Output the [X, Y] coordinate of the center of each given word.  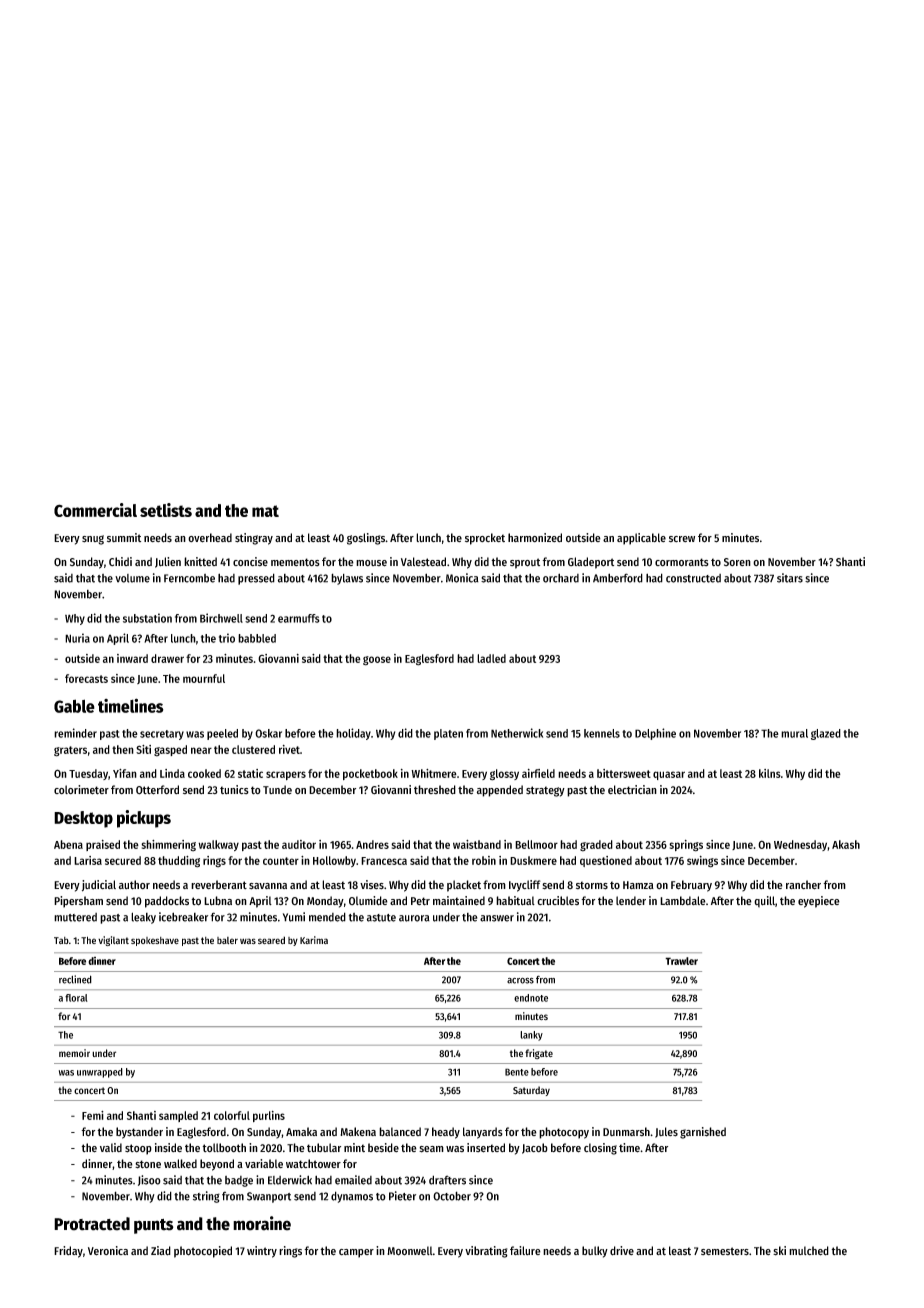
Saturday [531, 1091]
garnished [703, 1133]
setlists [166, 510]
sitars [790, 578]
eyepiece [819, 902]
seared [271, 940]
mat [265, 511]
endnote [531, 998]
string [206, 1197]
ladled [491, 658]
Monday [325, 902]
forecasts [86, 678]
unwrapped [100, 1073]
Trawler [681, 961]
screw [682, 539]
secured [123, 860]
